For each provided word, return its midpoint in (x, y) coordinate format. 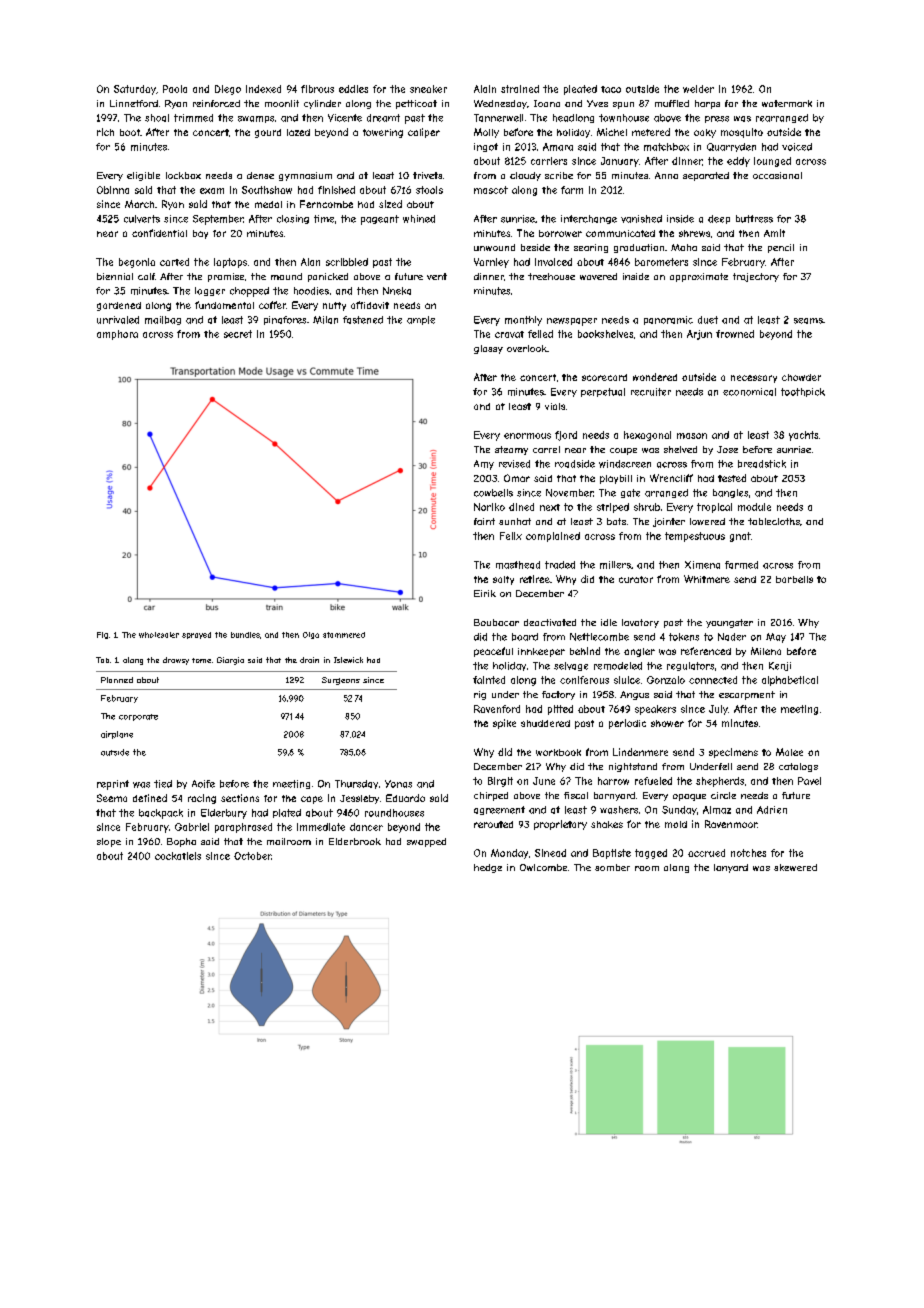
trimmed (193, 118)
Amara (558, 147)
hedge (488, 868)
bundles (245, 635)
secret (238, 334)
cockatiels (178, 856)
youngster (729, 623)
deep (719, 219)
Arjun (699, 335)
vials (555, 406)
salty (503, 580)
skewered (795, 867)
